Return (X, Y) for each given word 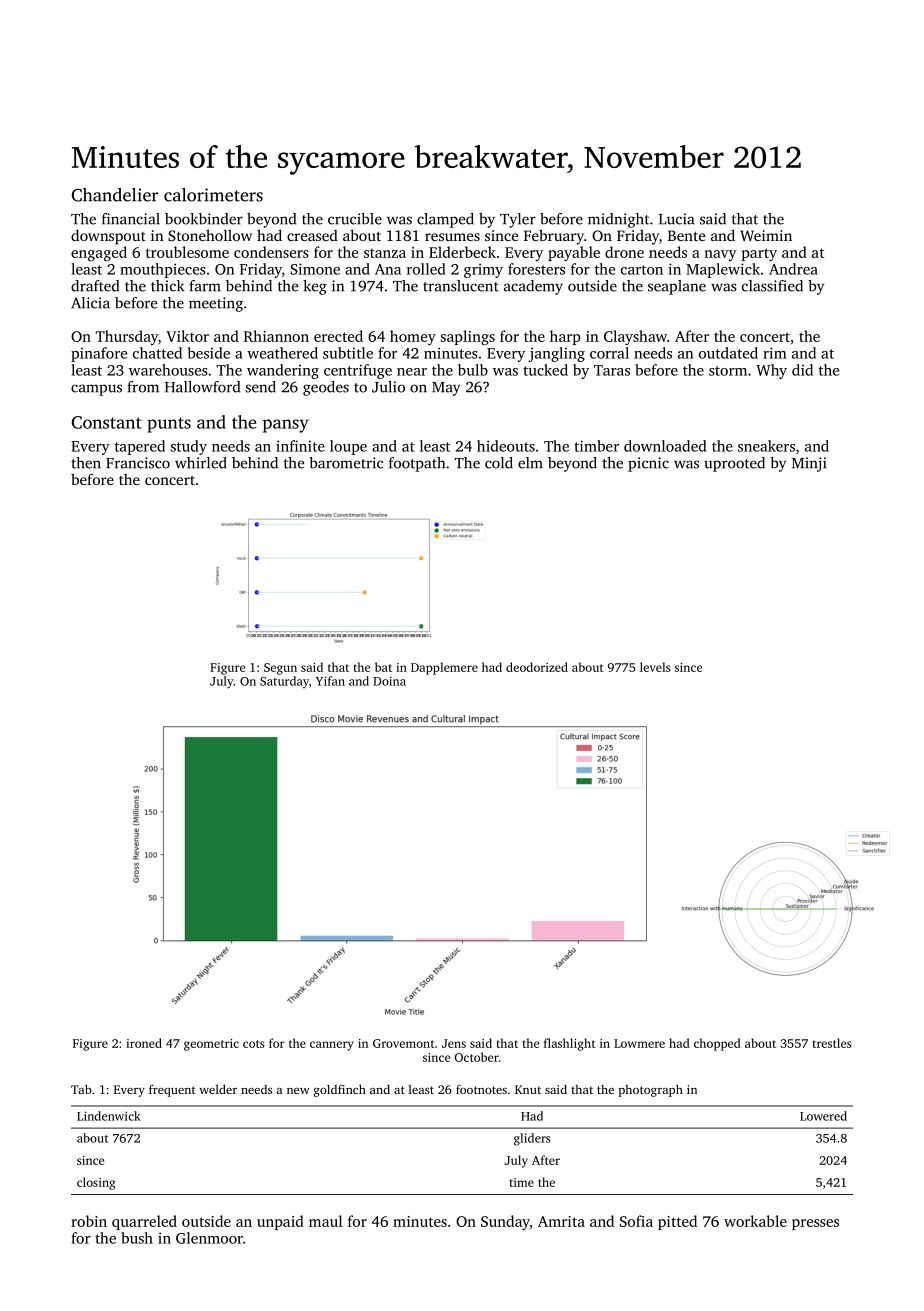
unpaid (280, 1222)
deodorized (537, 667)
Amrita (561, 1221)
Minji (809, 464)
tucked (545, 370)
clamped (445, 220)
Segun (280, 669)
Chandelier (114, 195)
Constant (106, 422)
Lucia (676, 219)
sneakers (766, 446)
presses (815, 1224)
